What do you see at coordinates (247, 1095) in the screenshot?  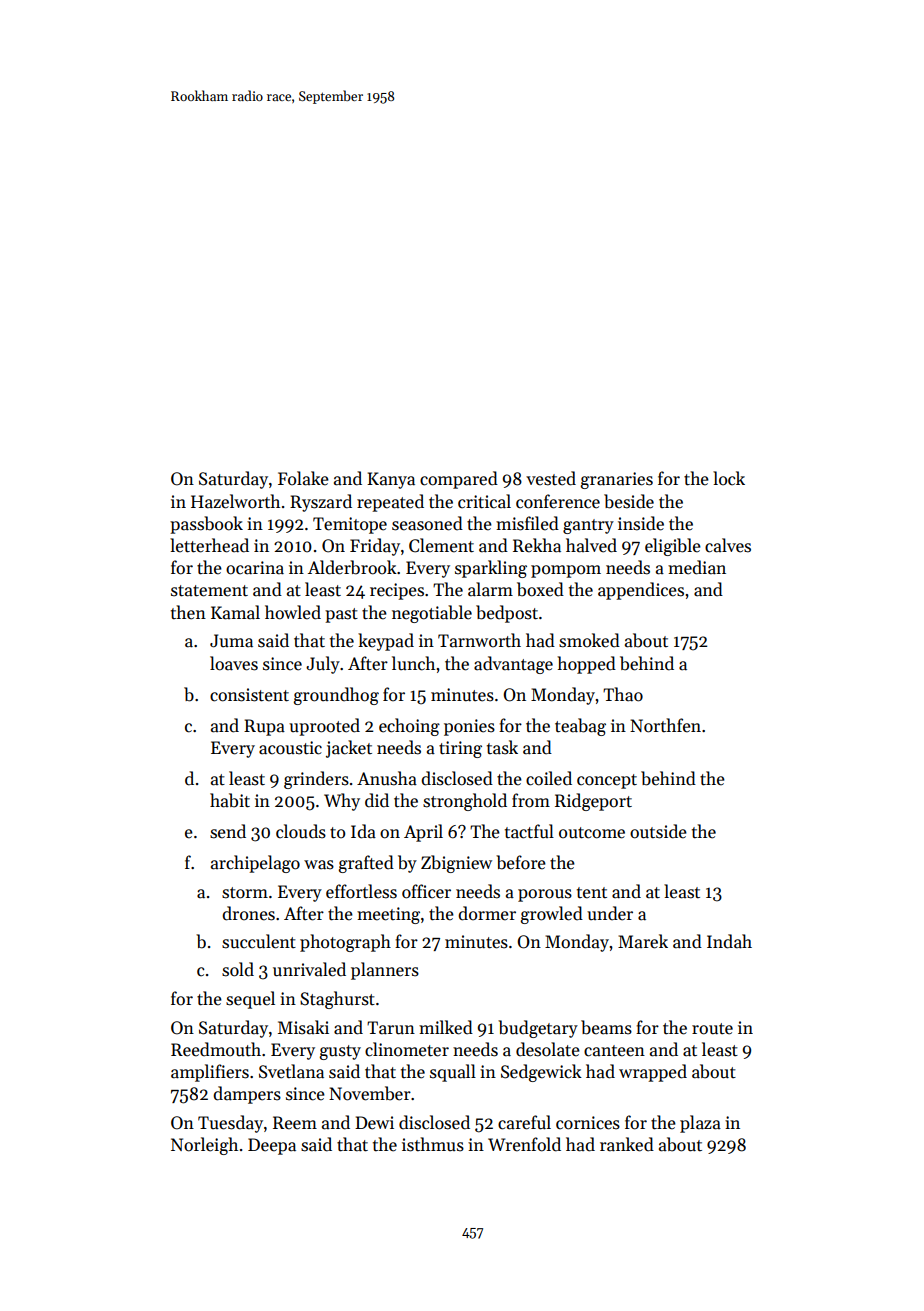 I see `dampers` at bounding box center [247, 1095].
